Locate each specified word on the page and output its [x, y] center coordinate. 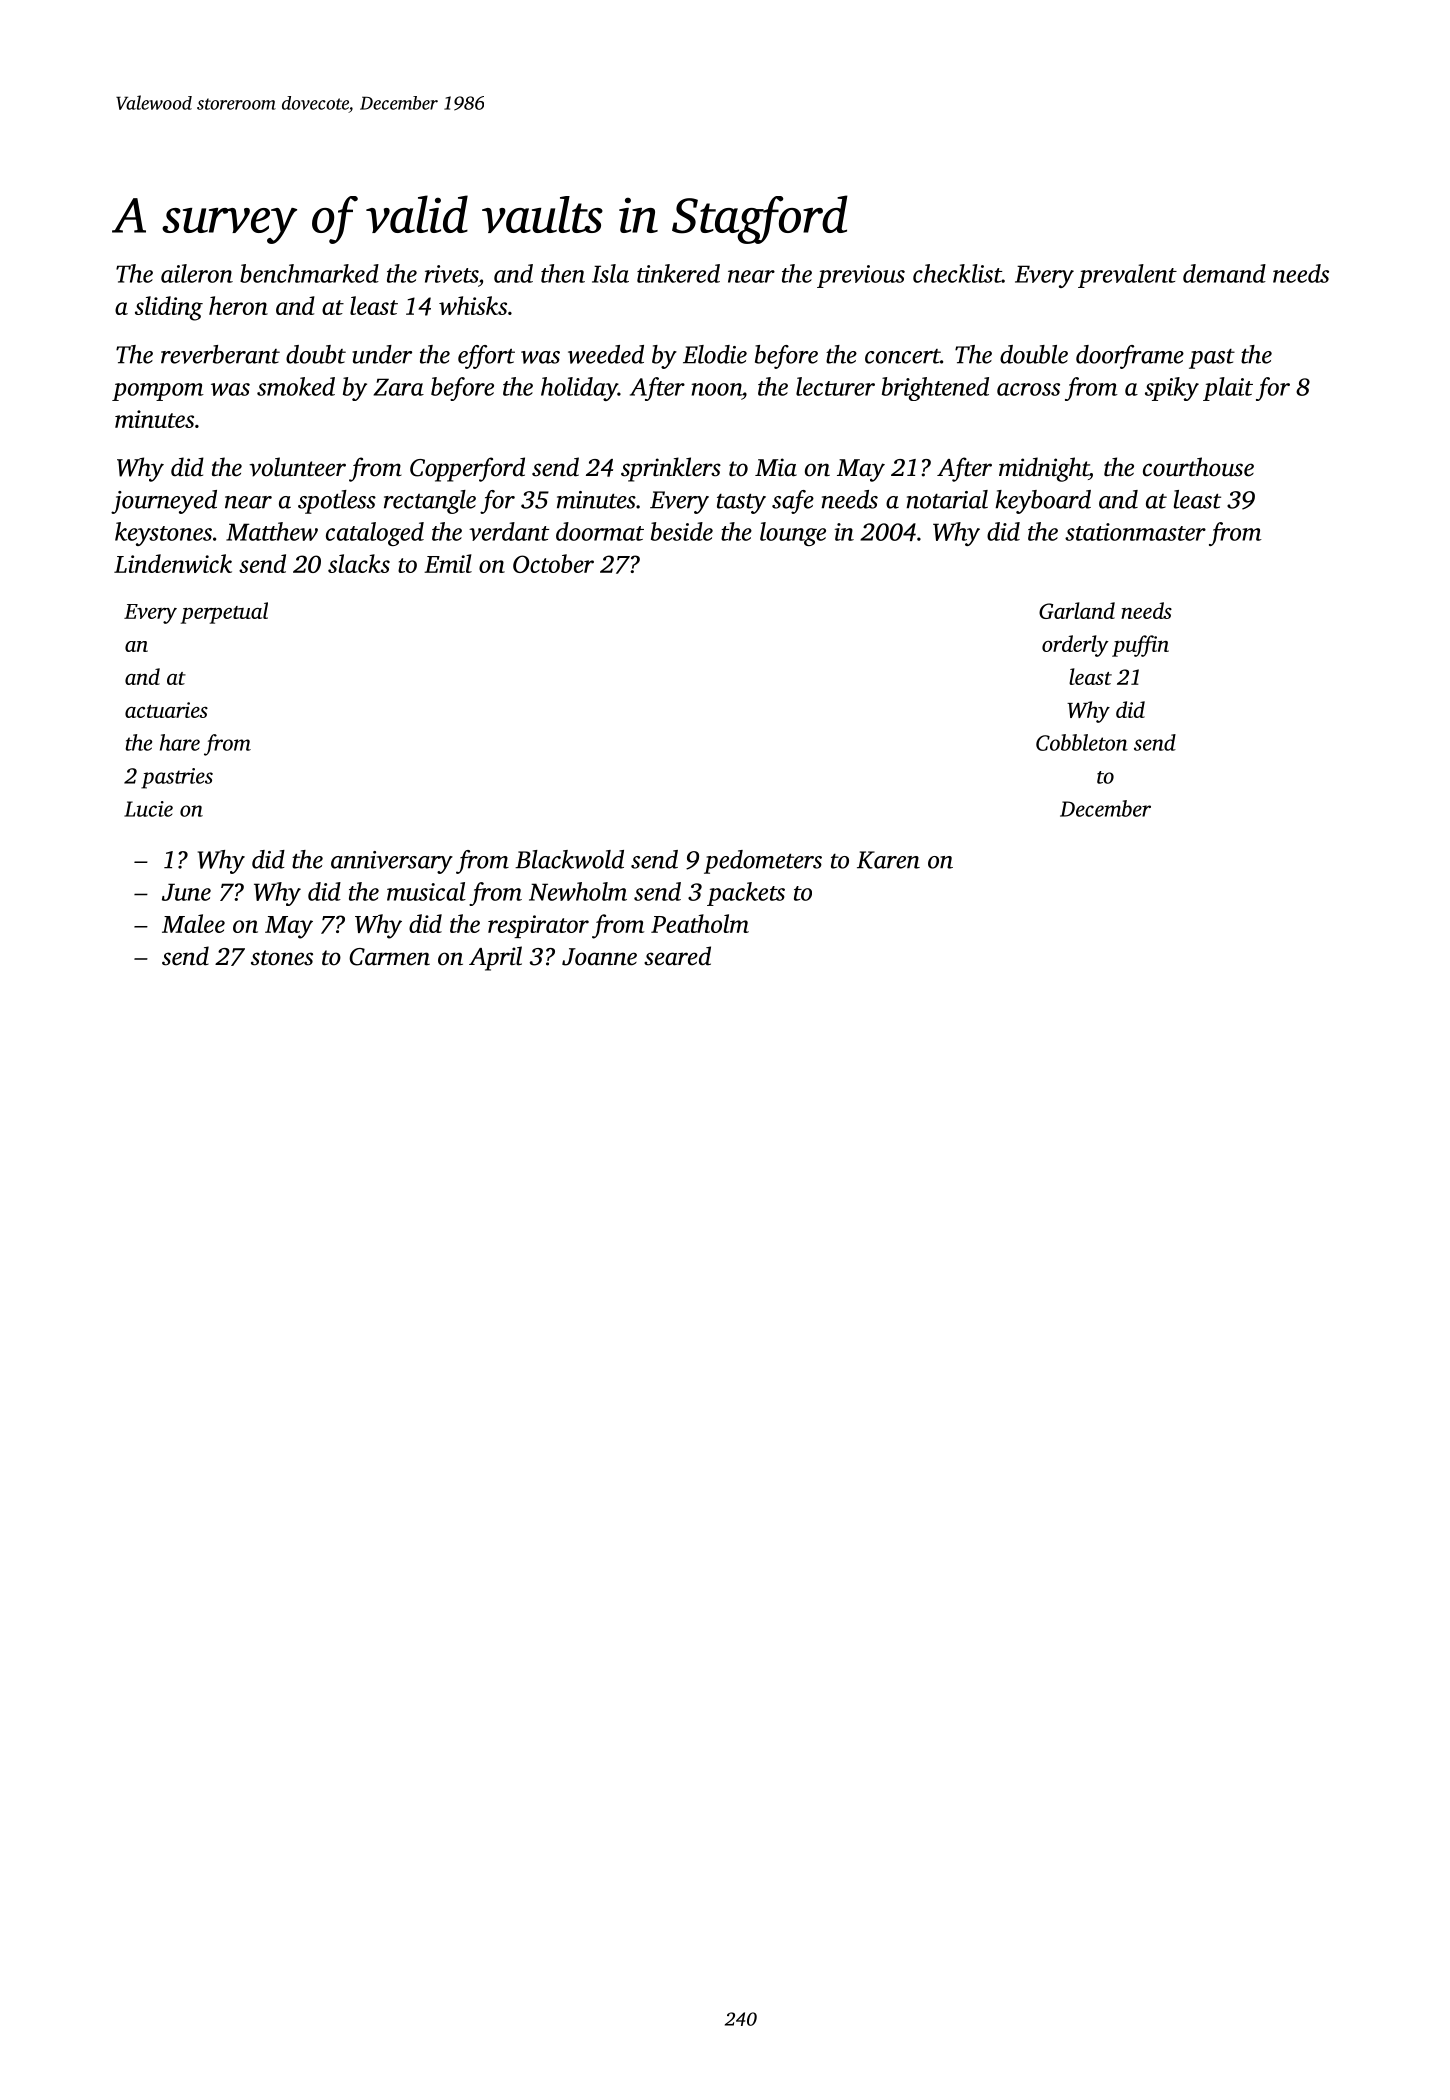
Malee [193, 923]
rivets [451, 274]
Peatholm [700, 923]
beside [682, 531]
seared [677, 956]
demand [1224, 273]
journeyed [164, 502]
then [563, 273]
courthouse [1198, 467]
